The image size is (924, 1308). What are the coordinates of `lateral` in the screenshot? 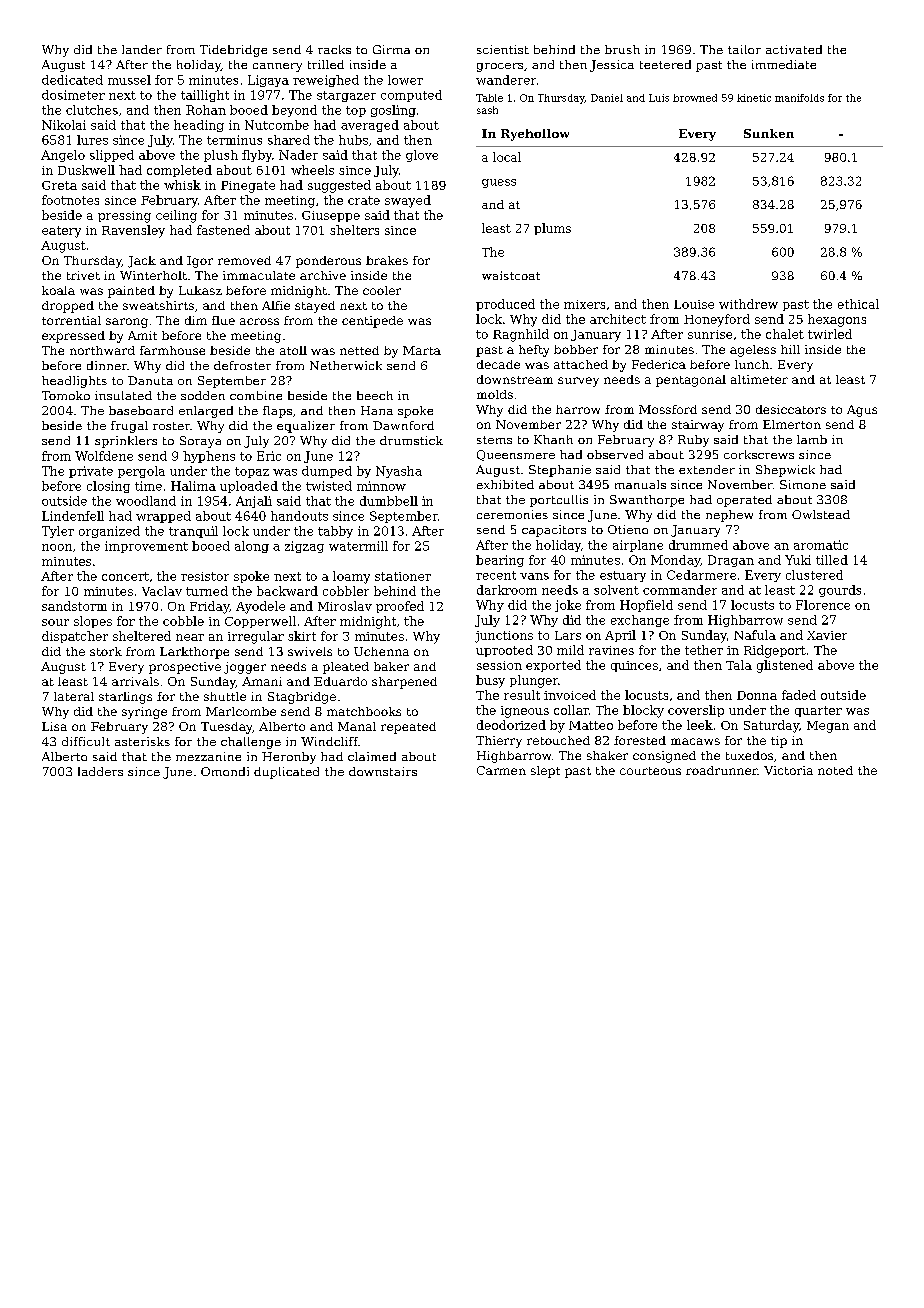 It's located at (74, 696).
